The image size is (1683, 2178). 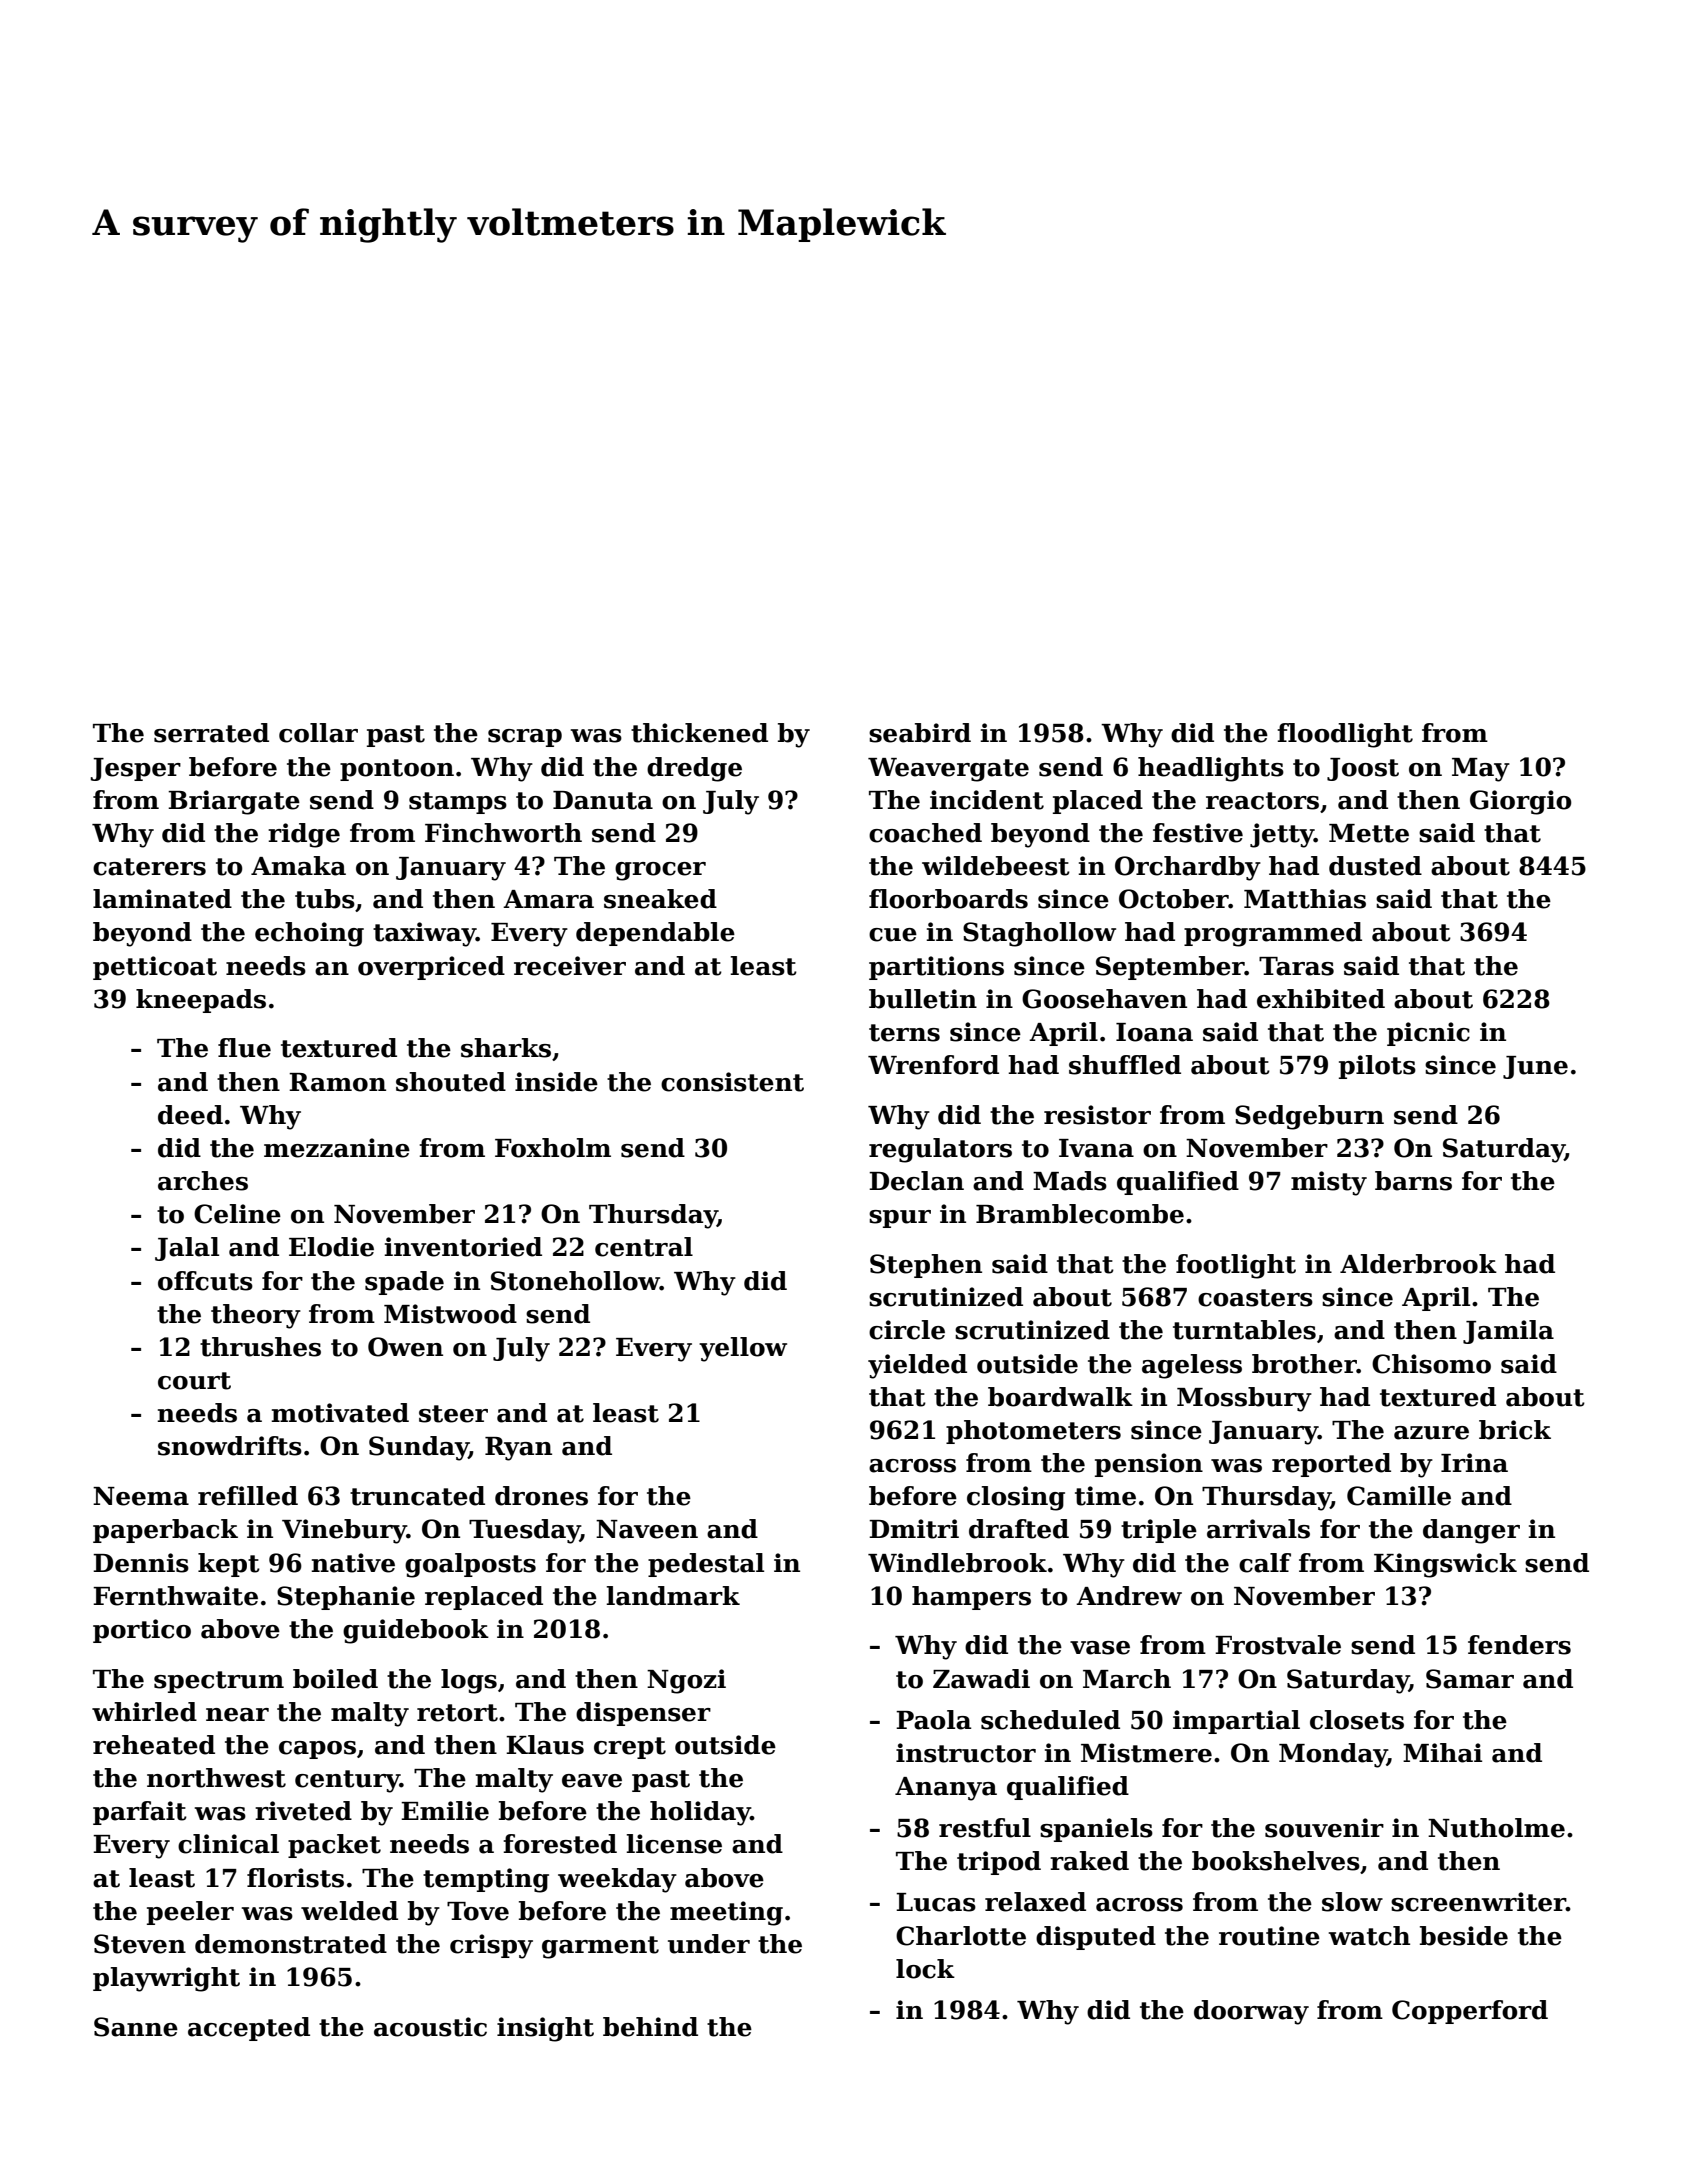 What do you see at coordinates (1508, 1332) in the screenshot?
I see `Jamila` at bounding box center [1508, 1332].
